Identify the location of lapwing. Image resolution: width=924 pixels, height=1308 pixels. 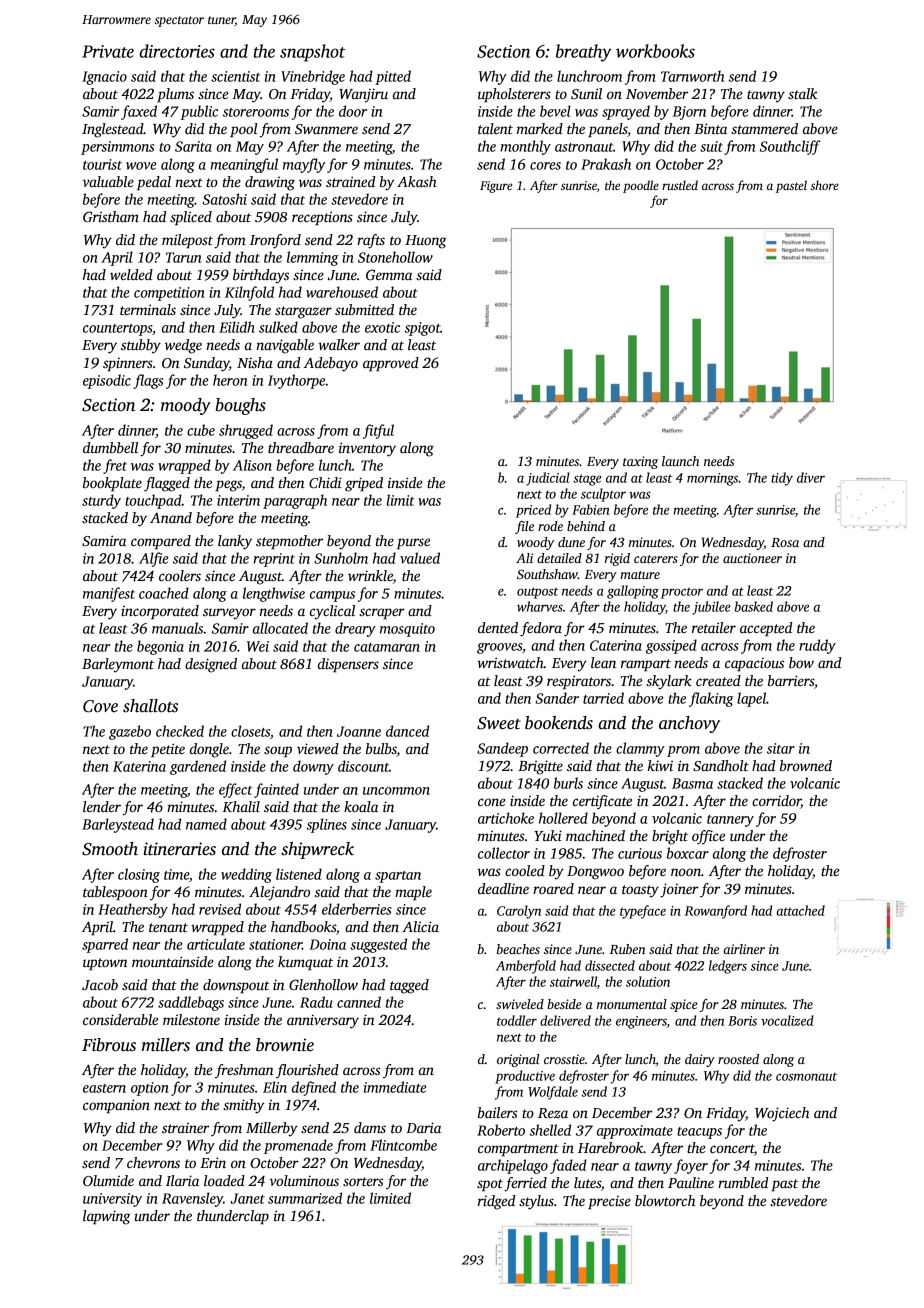
(106, 1217).
